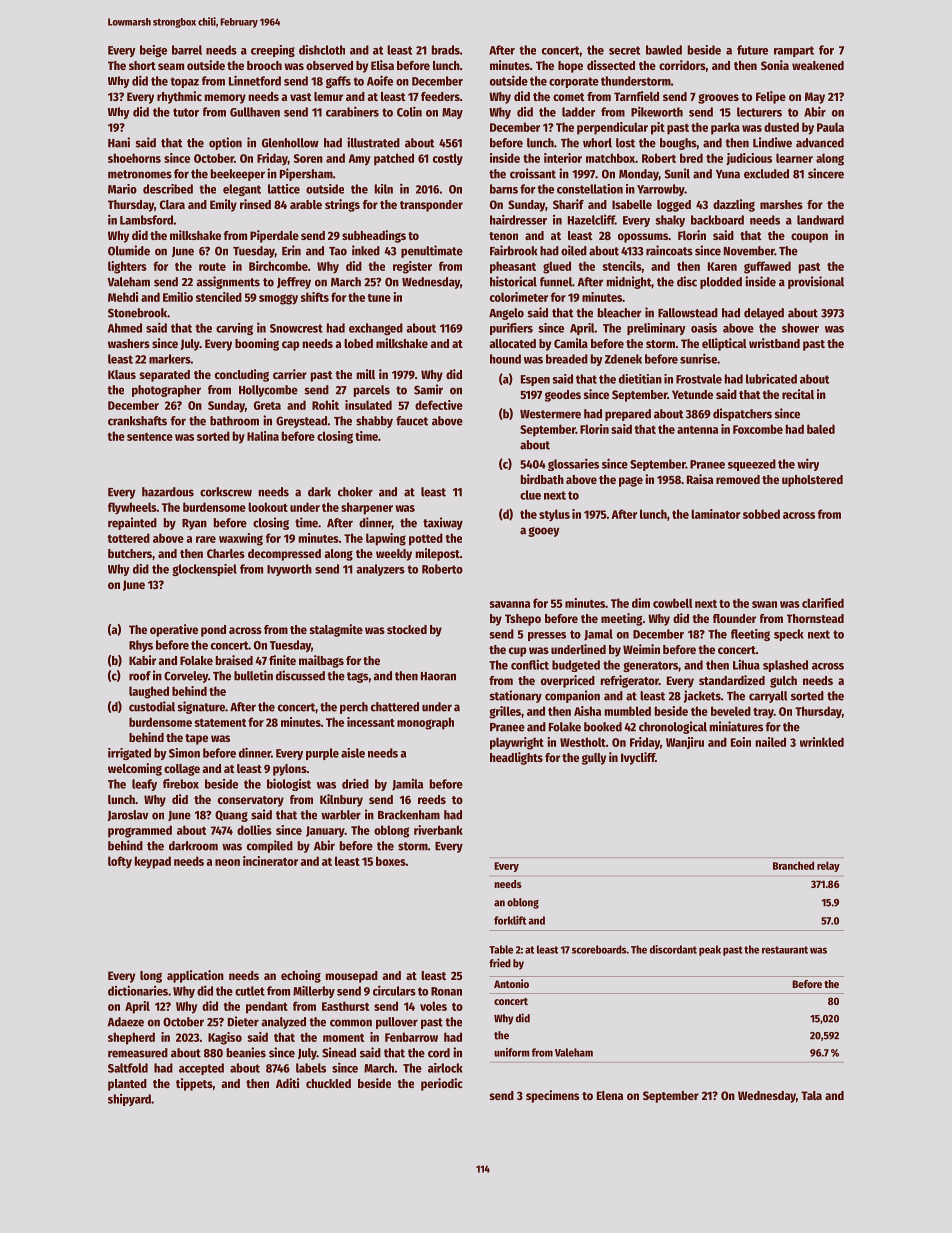  I want to click on exchanged, so click(376, 329).
